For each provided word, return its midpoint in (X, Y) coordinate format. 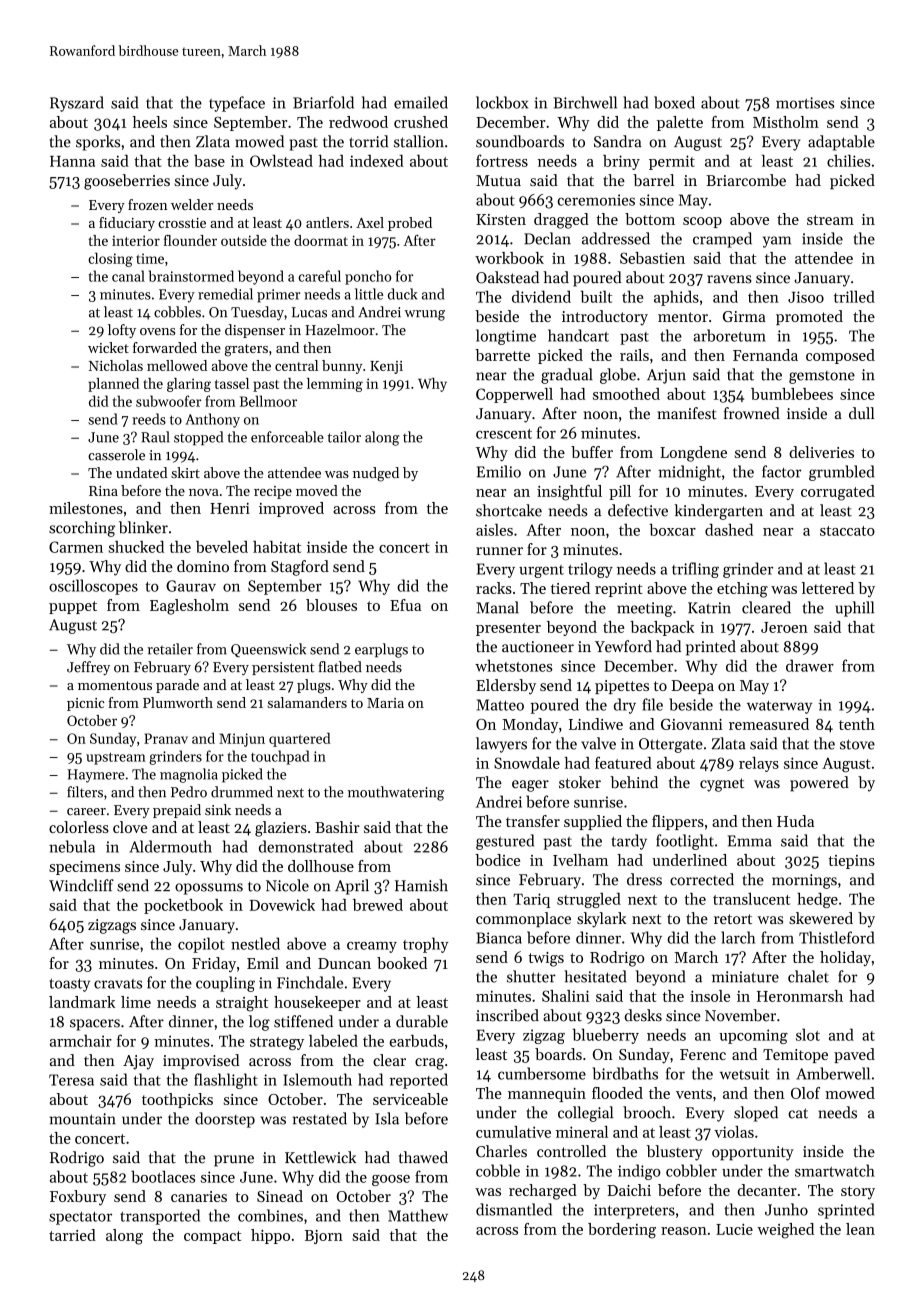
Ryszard (77, 104)
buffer (592, 452)
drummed (242, 792)
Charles (501, 1151)
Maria (385, 703)
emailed (421, 102)
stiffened (303, 1021)
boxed (674, 102)
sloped (756, 1114)
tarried (72, 1235)
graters (246, 350)
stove (857, 744)
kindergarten (718, 512)
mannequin (547, 1095)
